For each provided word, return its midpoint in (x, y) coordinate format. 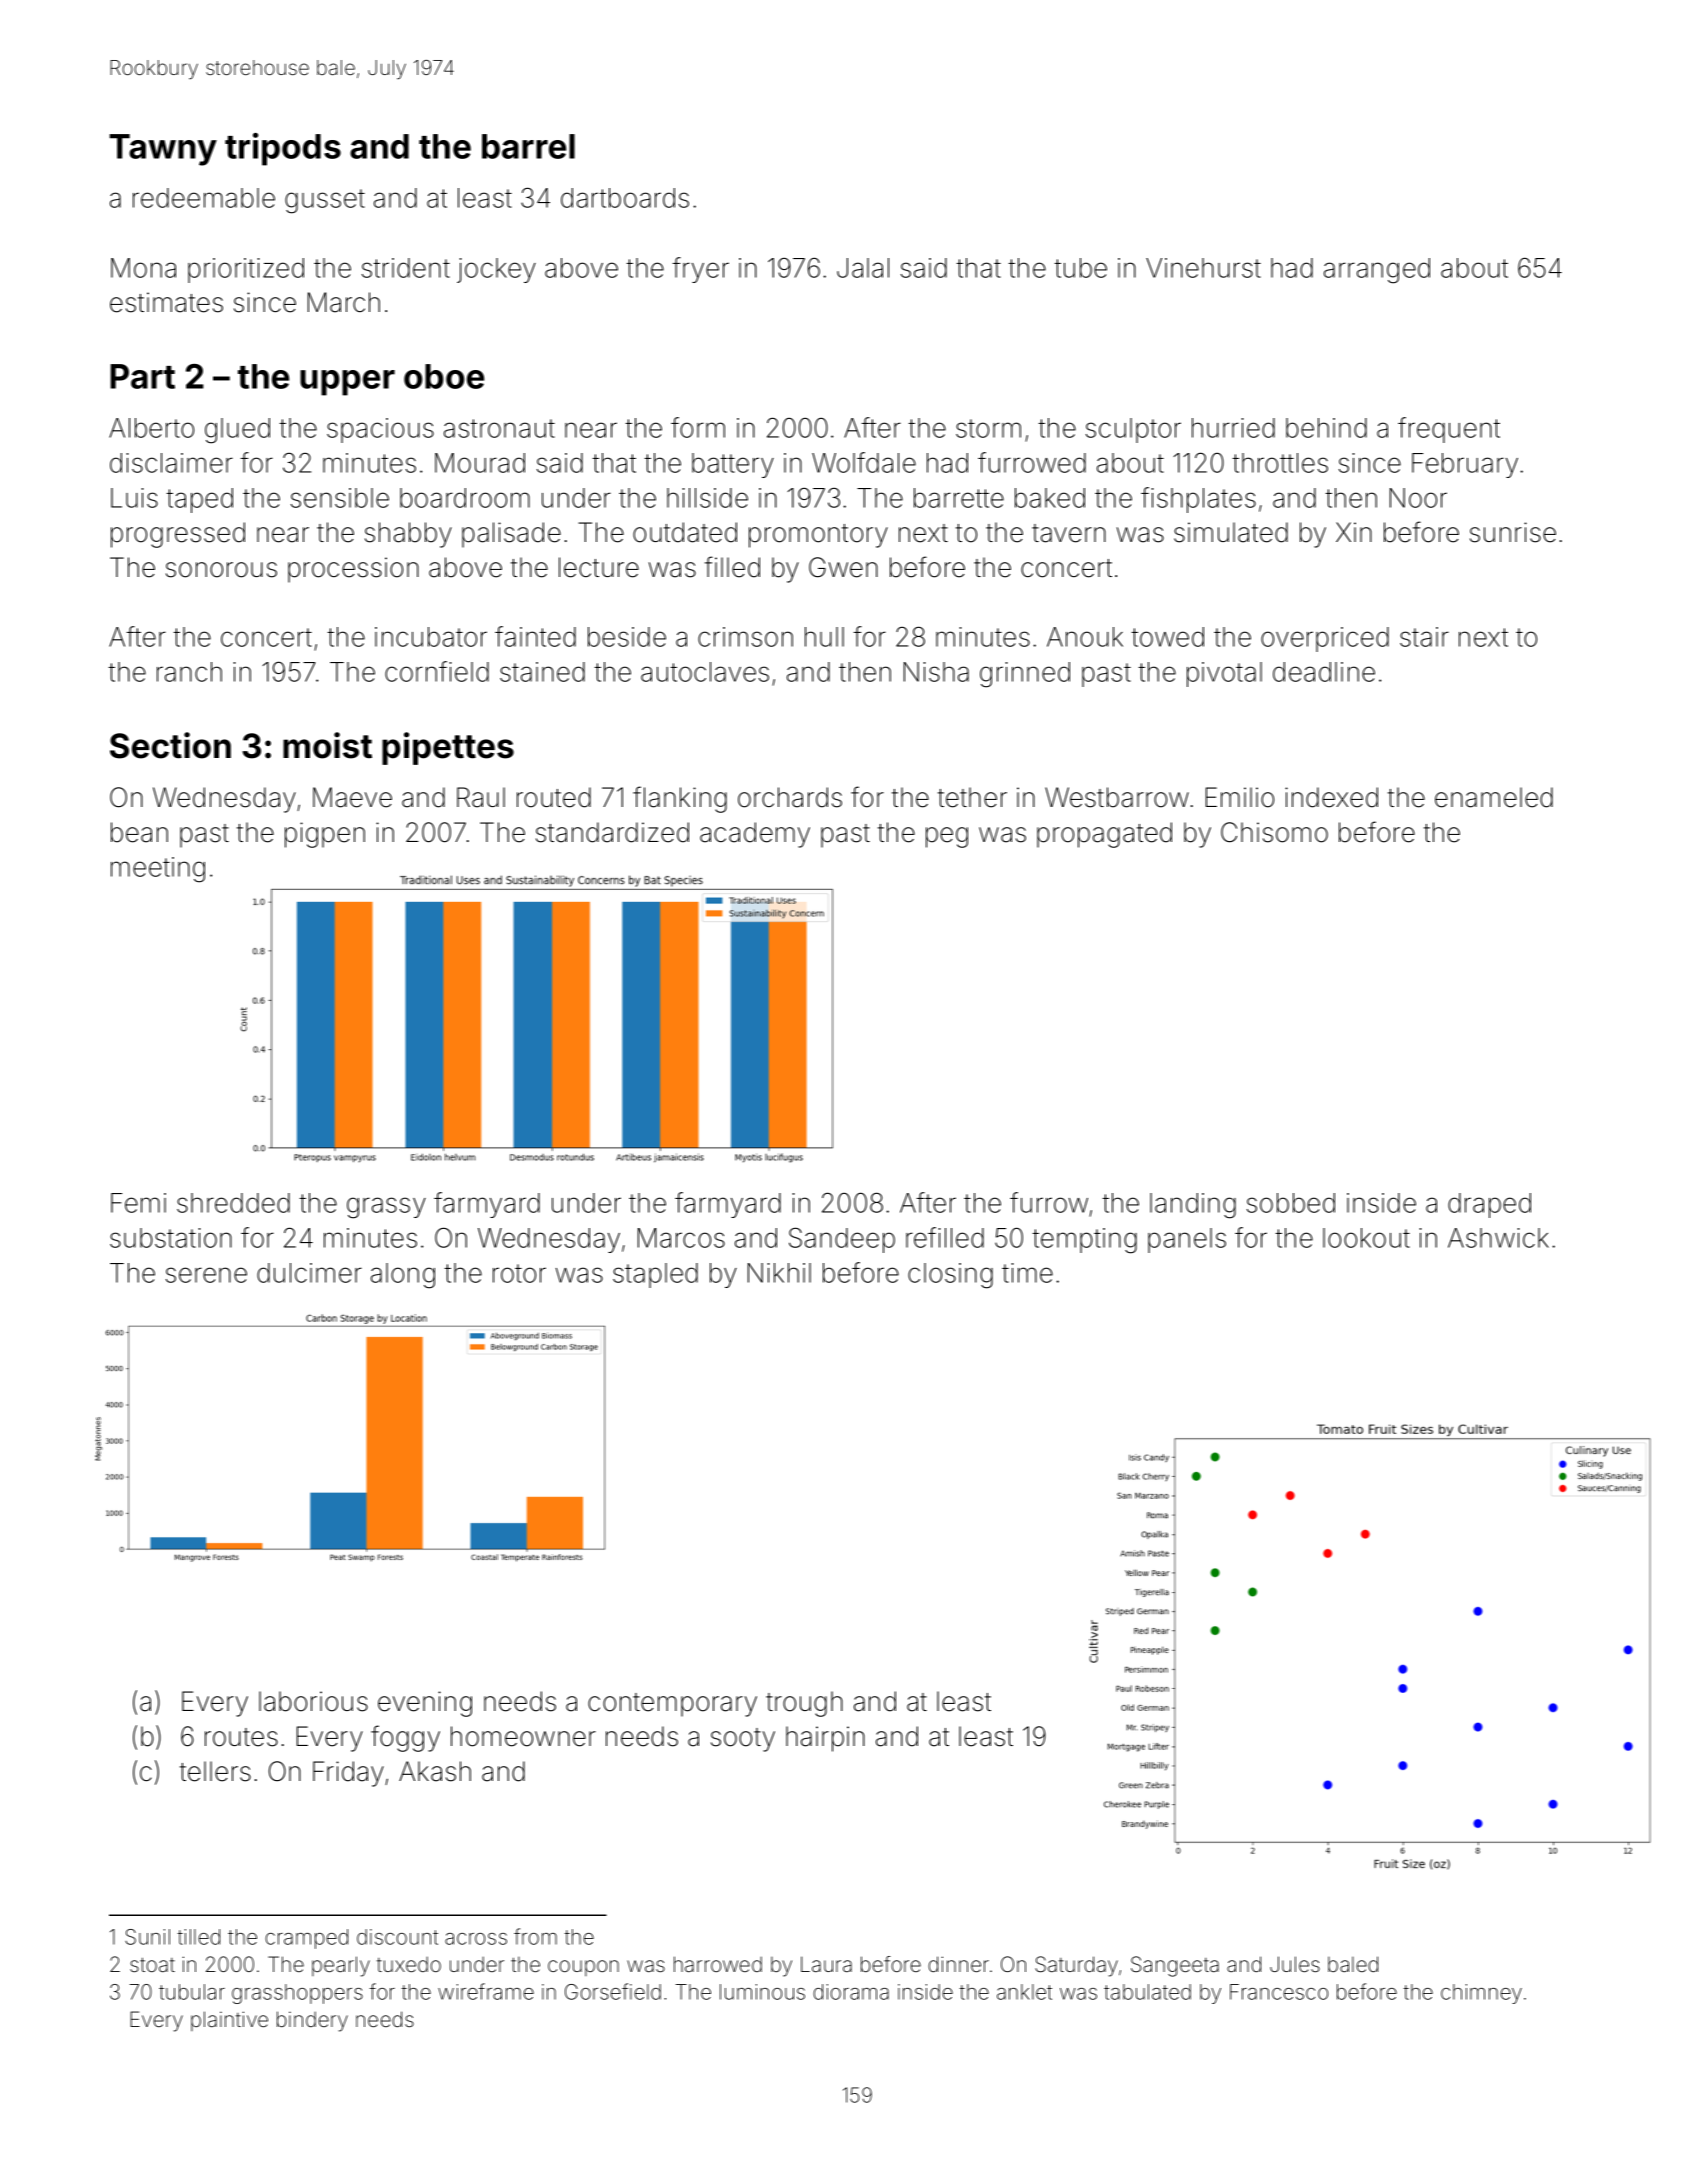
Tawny (163, 150)
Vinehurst (1203, 268)
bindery (312, 2021)
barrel (528, 146)
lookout (1366, 1238)
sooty (743, 1740)
